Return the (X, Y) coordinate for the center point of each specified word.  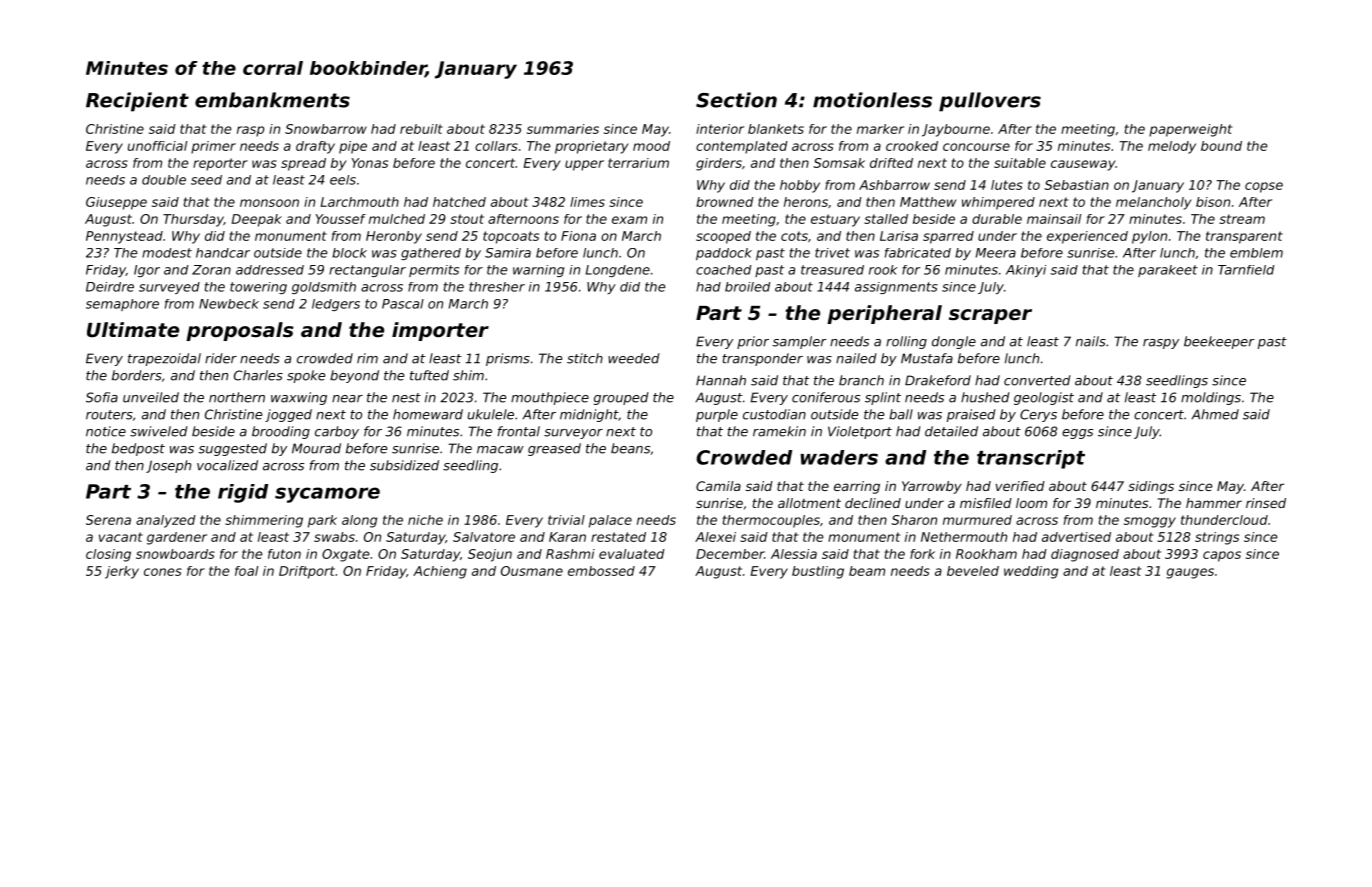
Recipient (137, 102)
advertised (1076, 537)
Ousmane (532, 571)
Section (736, 100)
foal (246, 571)
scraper (990, 316)
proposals (240, 331)
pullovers (990, 102)
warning (538, 271)
